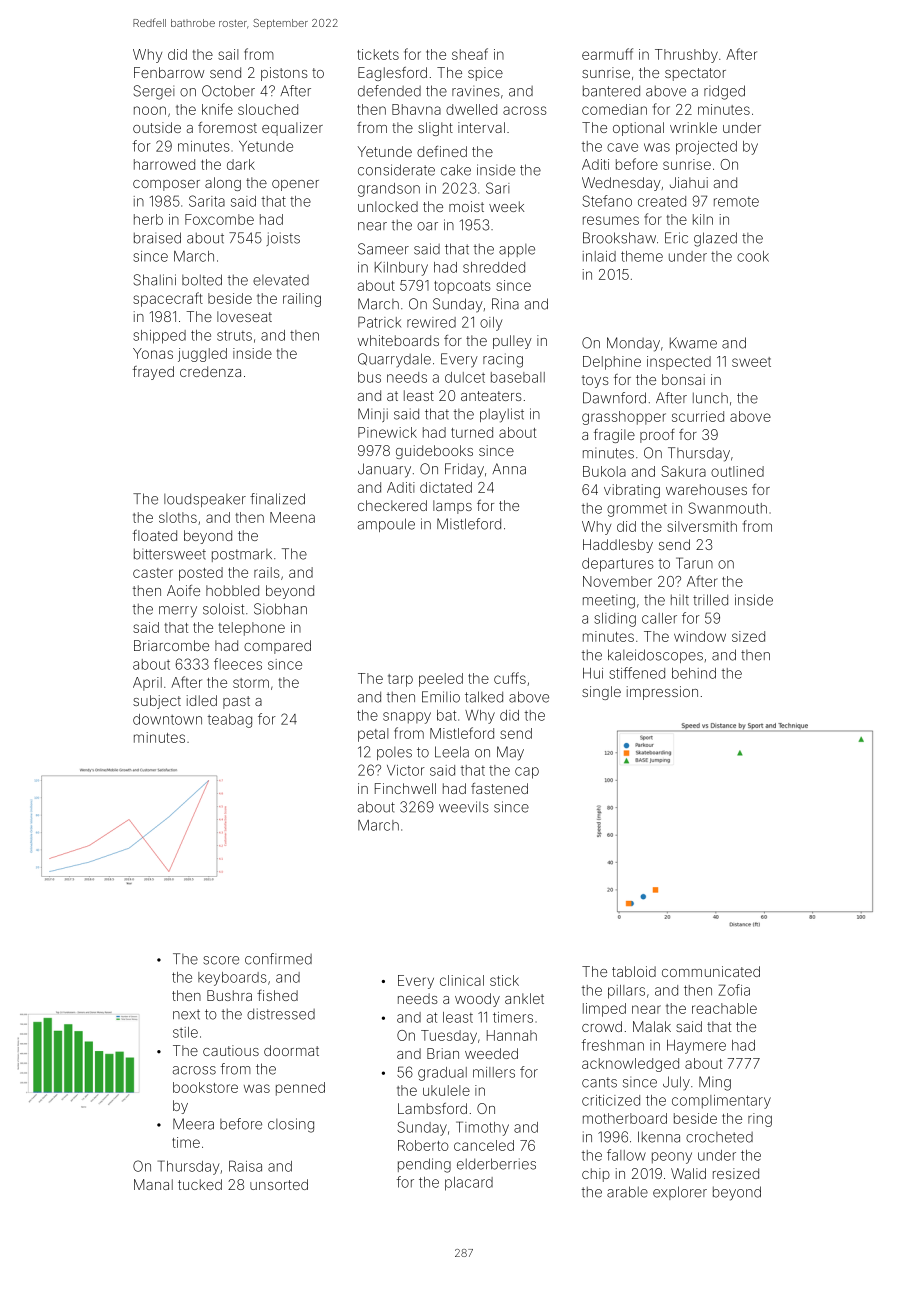 The height and width of the image is (1316, 908). I want to click on Stefano, so click(607, 201).
